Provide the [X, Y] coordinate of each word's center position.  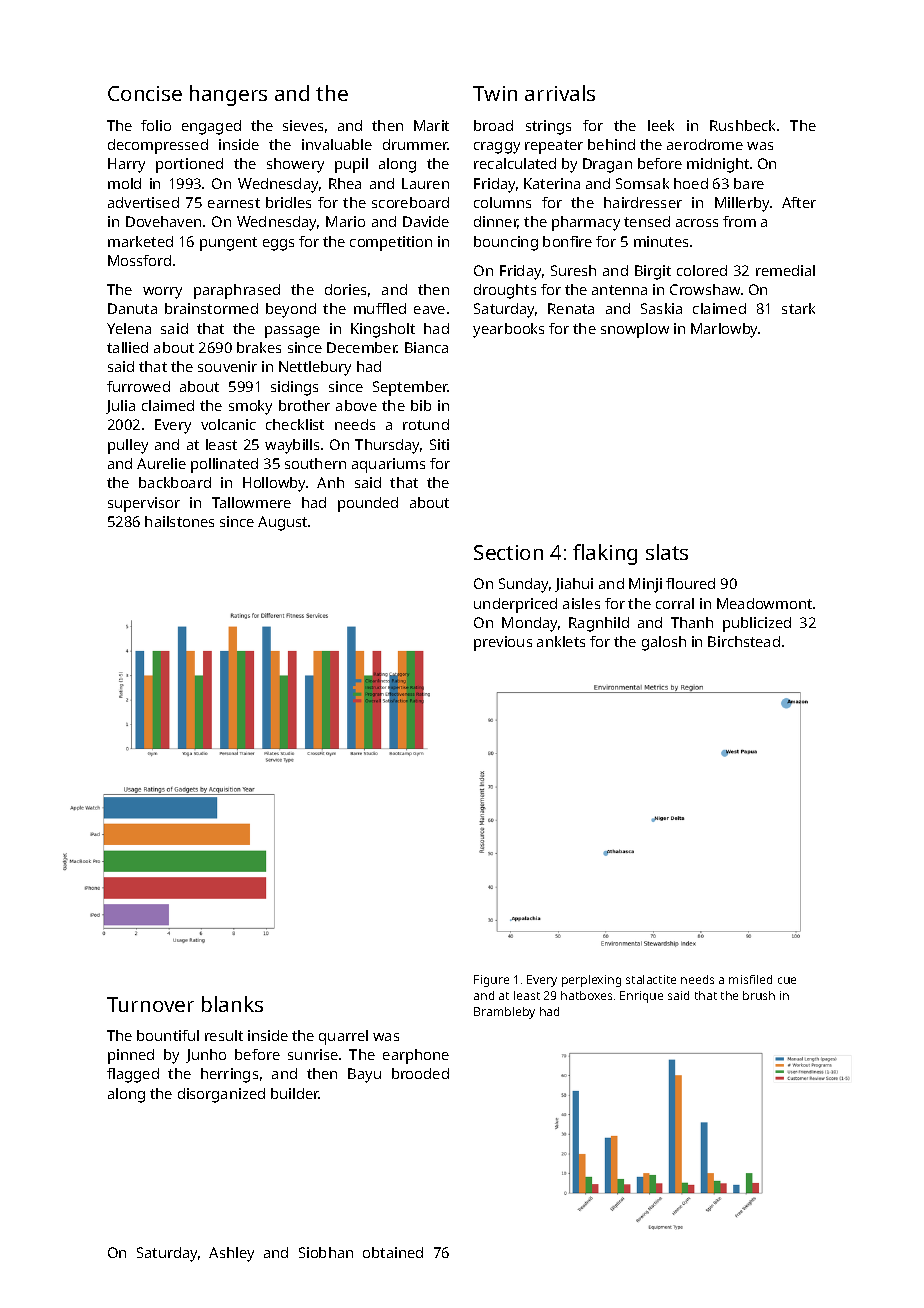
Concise [145, 93]
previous [503, 643]
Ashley [231, 1254]
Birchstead [744, 641]
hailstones [179, 521]
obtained [393, 1252]
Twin [495, 93]
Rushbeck [742, 125]
